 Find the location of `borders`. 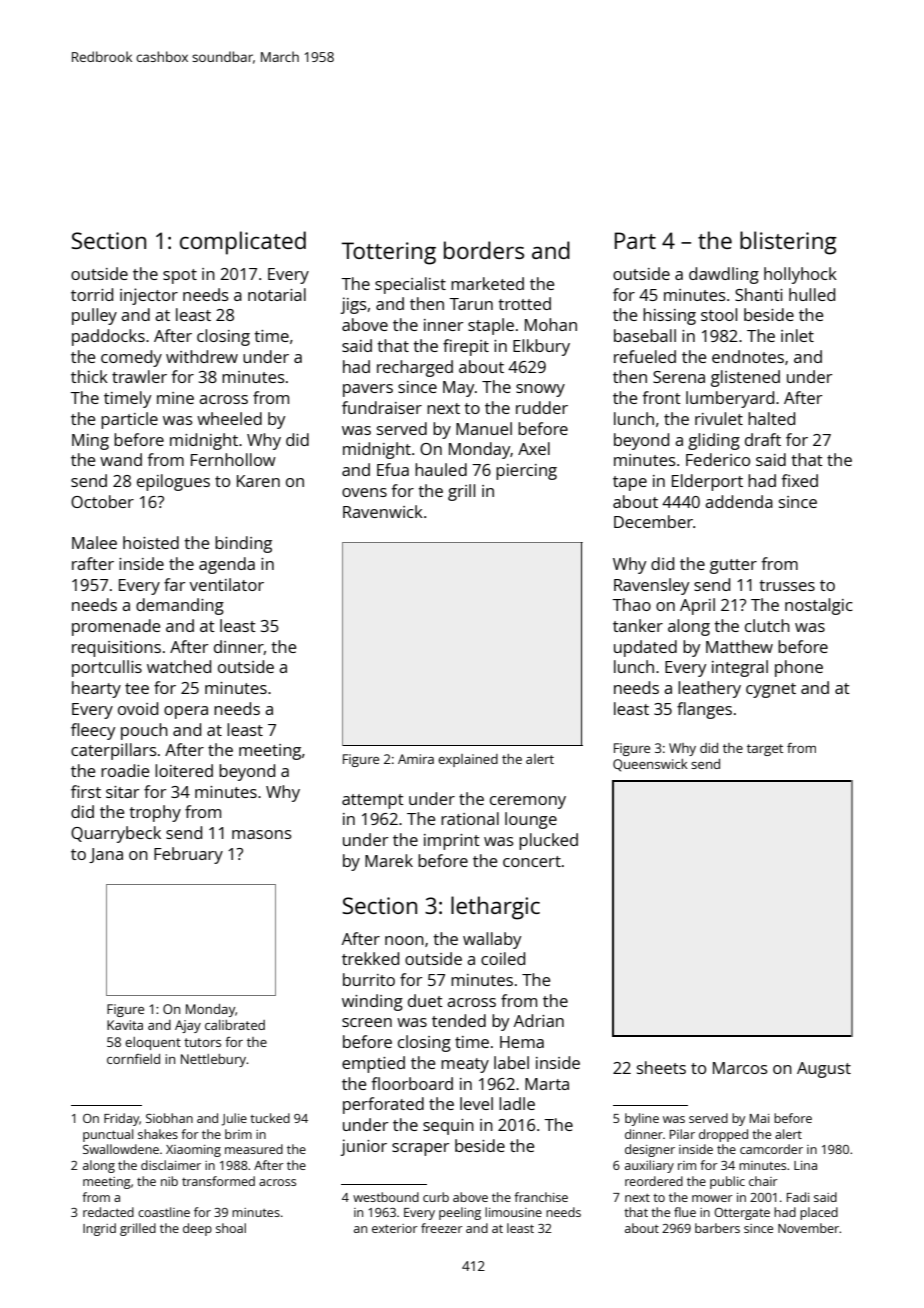

borders is located at coordinates (484, 250).
